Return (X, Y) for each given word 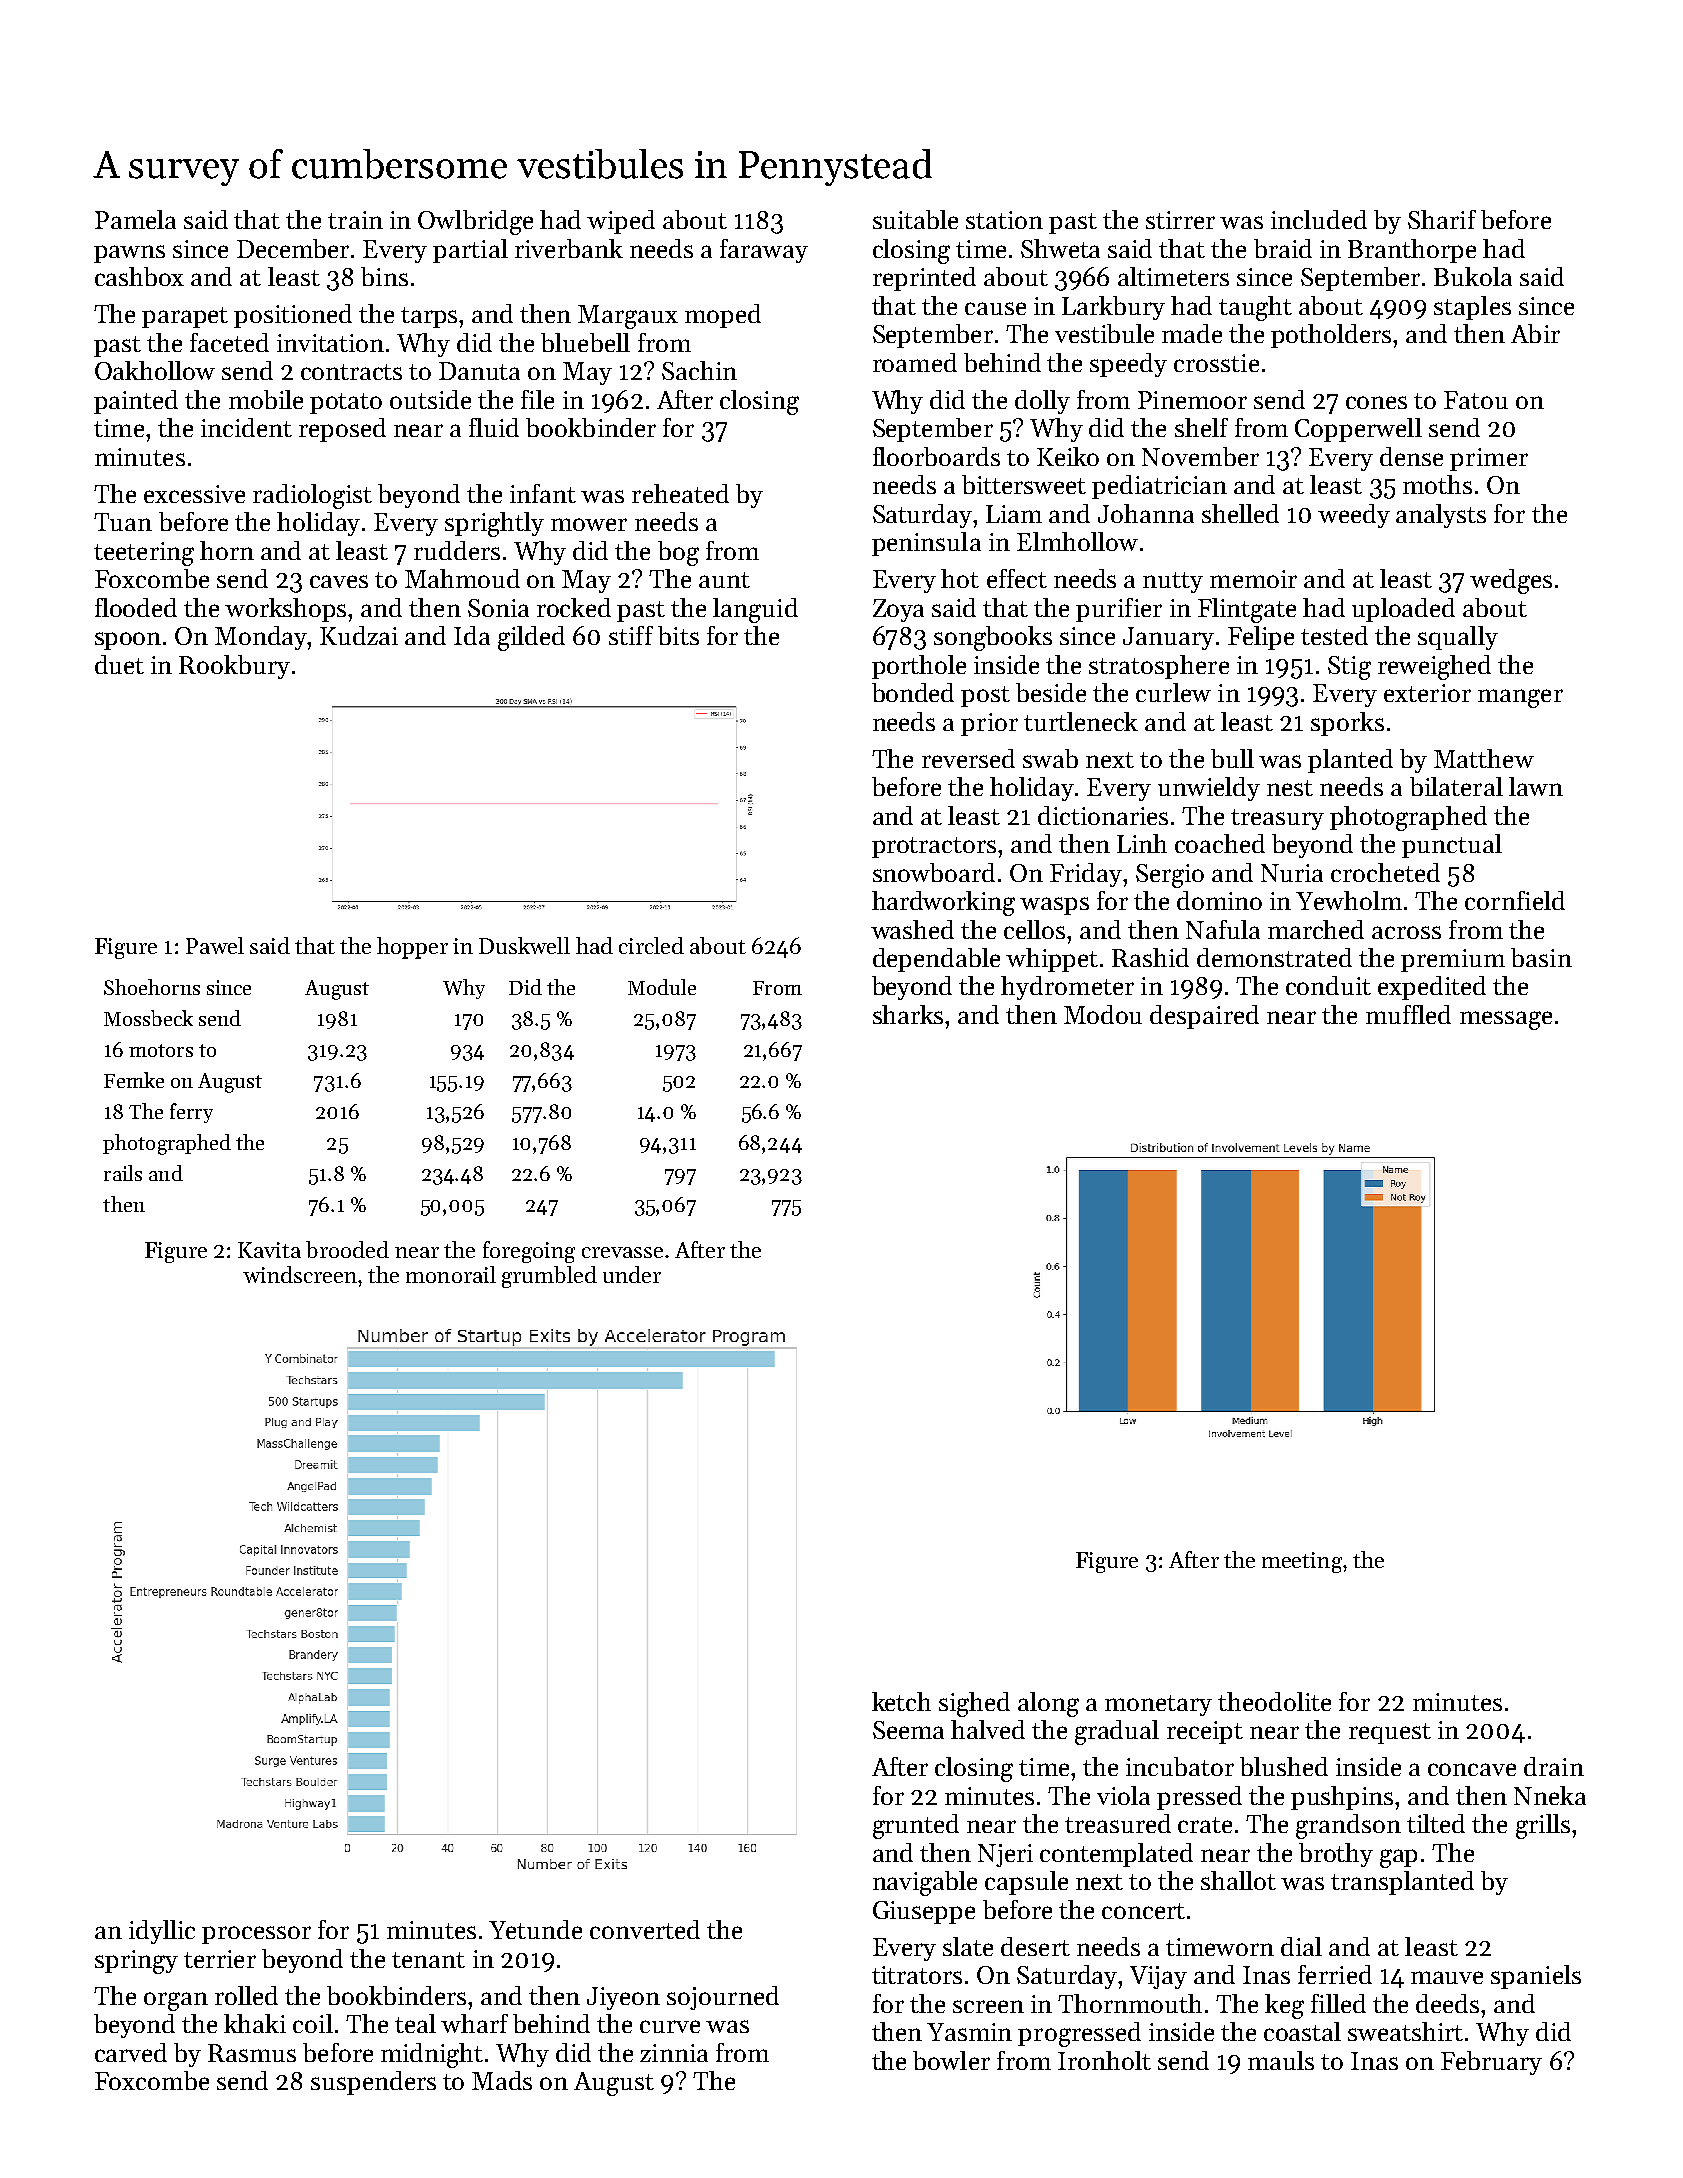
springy (136, 1962)
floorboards (936, 456)
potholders (1331, 336)
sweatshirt (1405, 2031)
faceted (229, 342)
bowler (951, 2060)
